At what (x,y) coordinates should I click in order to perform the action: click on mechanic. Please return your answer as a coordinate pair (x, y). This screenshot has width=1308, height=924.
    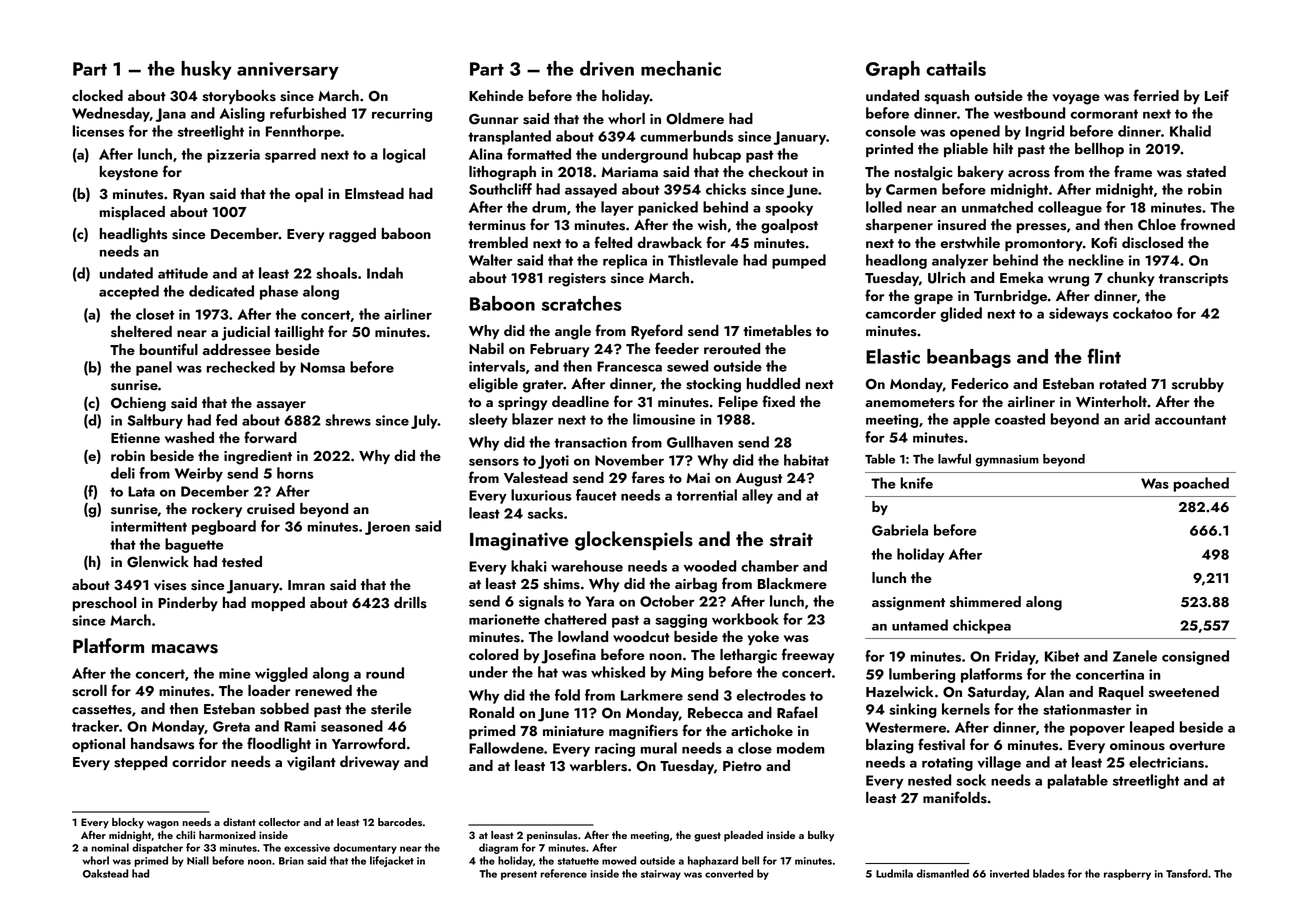
    Looking at the image, I should click on (681, 68).
